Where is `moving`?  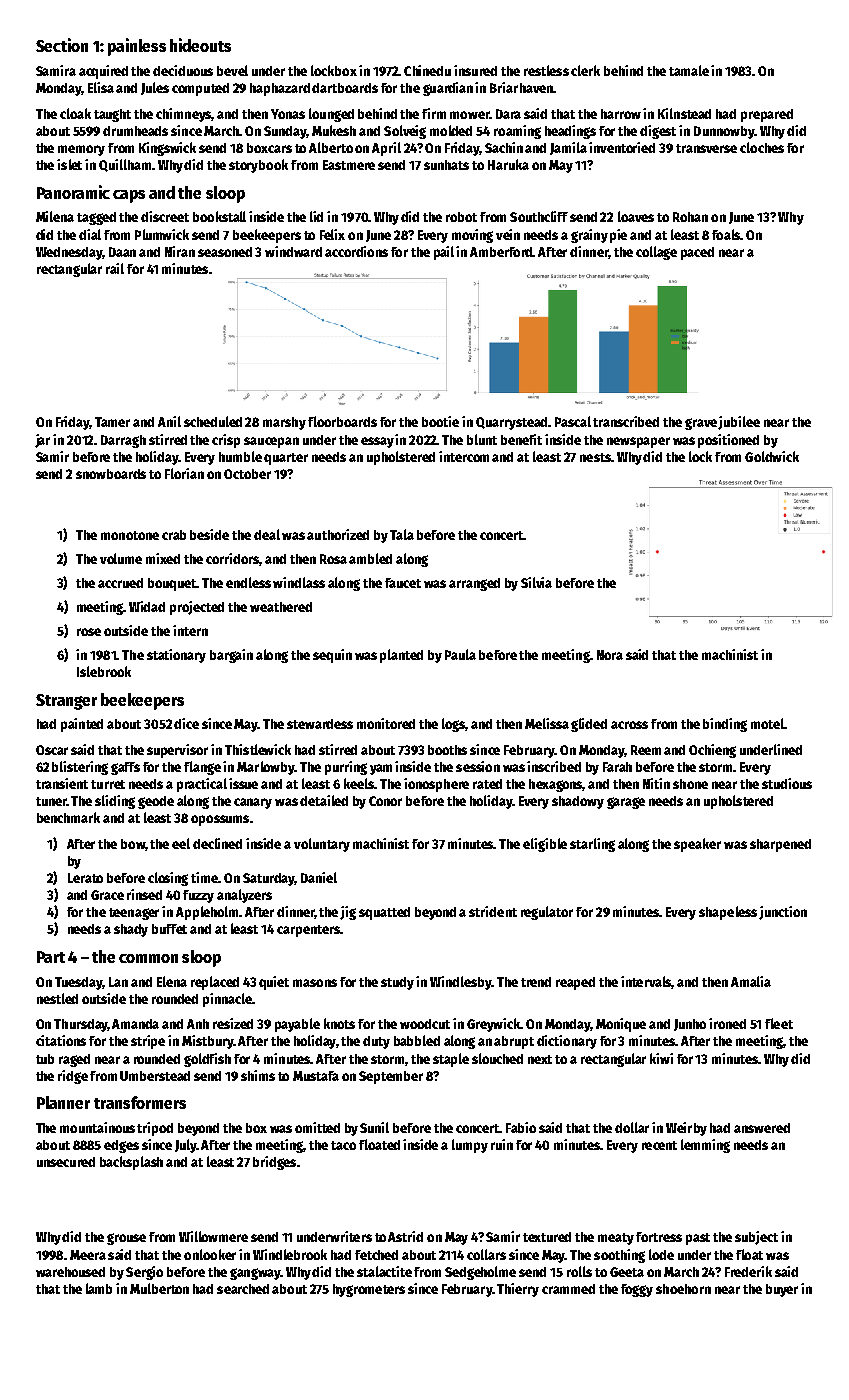
moving is located at coordinates (472, 236).
